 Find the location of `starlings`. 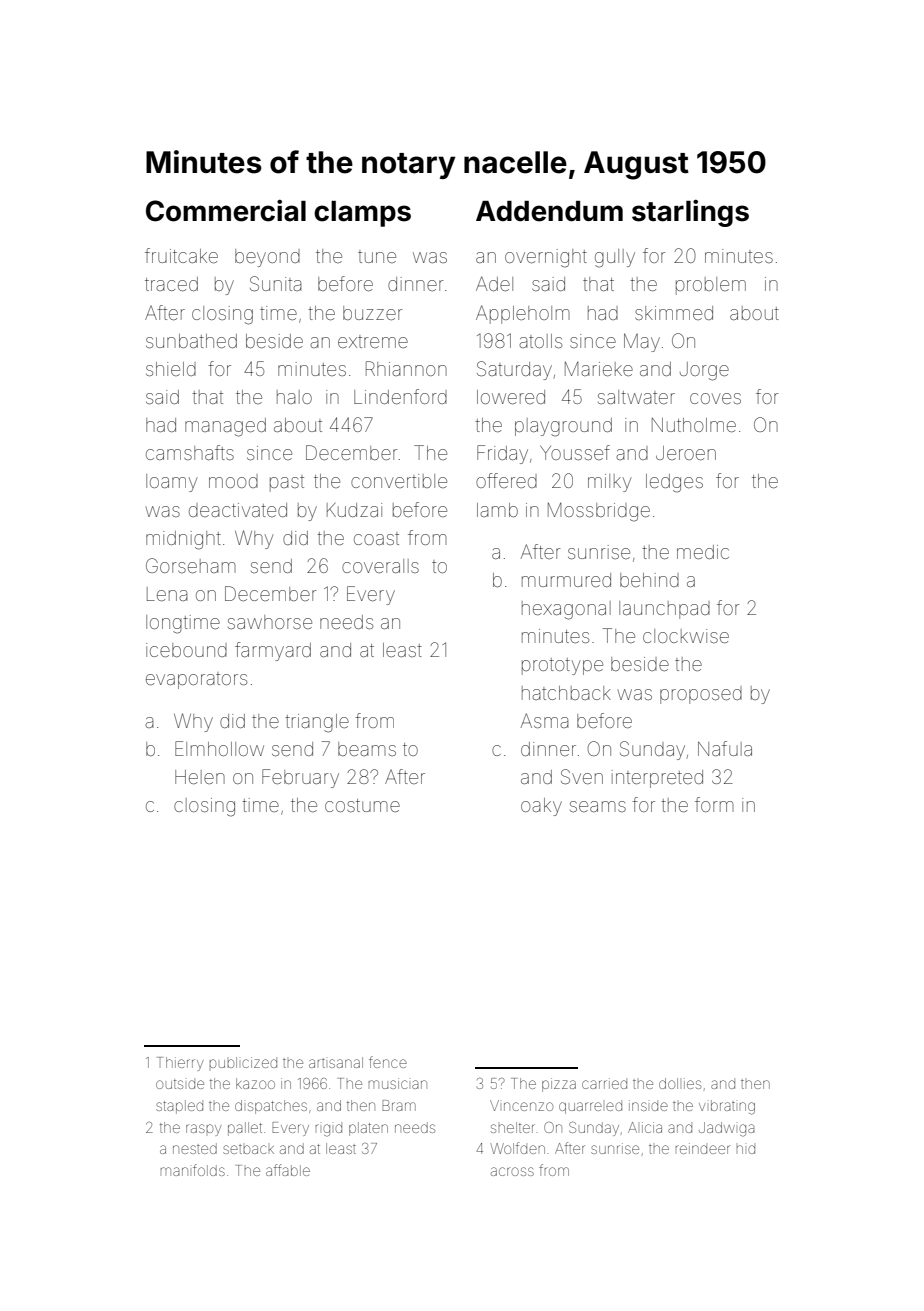

starlings is located at coordinates (690, 213).
